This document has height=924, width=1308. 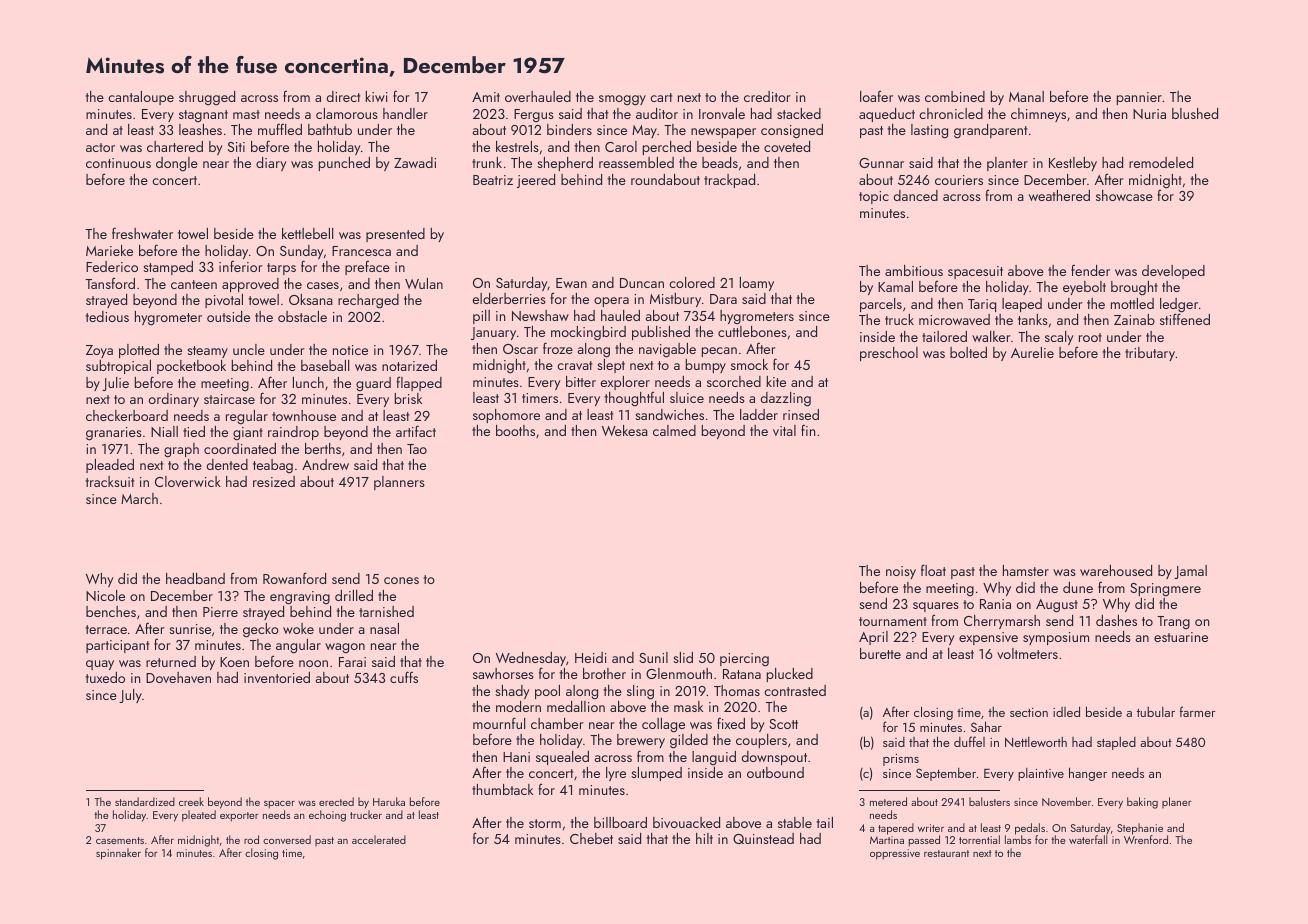 I want to click on Aurelie, so click(x=1032, y=352).
